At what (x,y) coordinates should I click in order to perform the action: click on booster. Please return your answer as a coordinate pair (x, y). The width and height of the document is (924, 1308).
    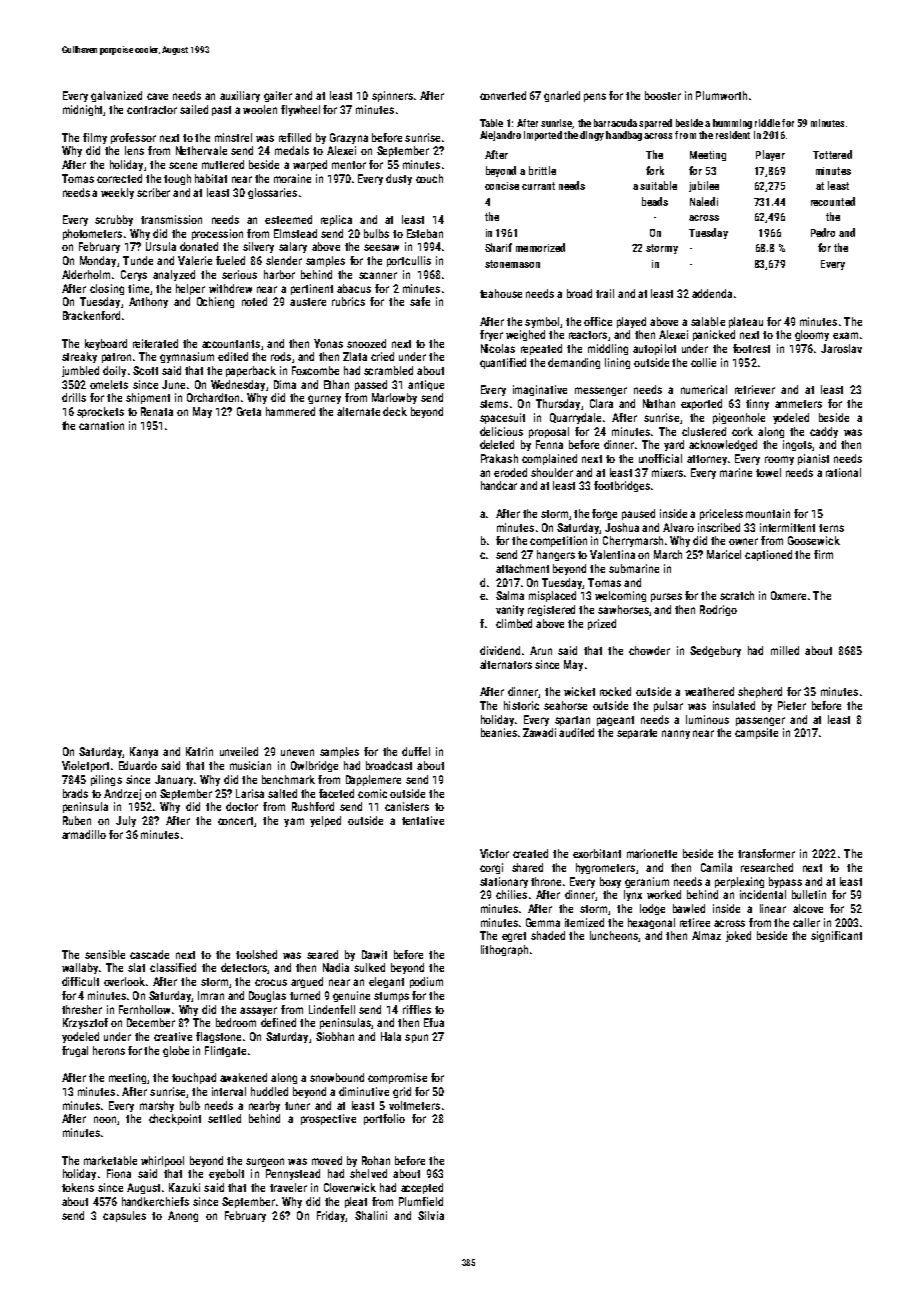
    Looking at the image, I should click on (663, 95).
